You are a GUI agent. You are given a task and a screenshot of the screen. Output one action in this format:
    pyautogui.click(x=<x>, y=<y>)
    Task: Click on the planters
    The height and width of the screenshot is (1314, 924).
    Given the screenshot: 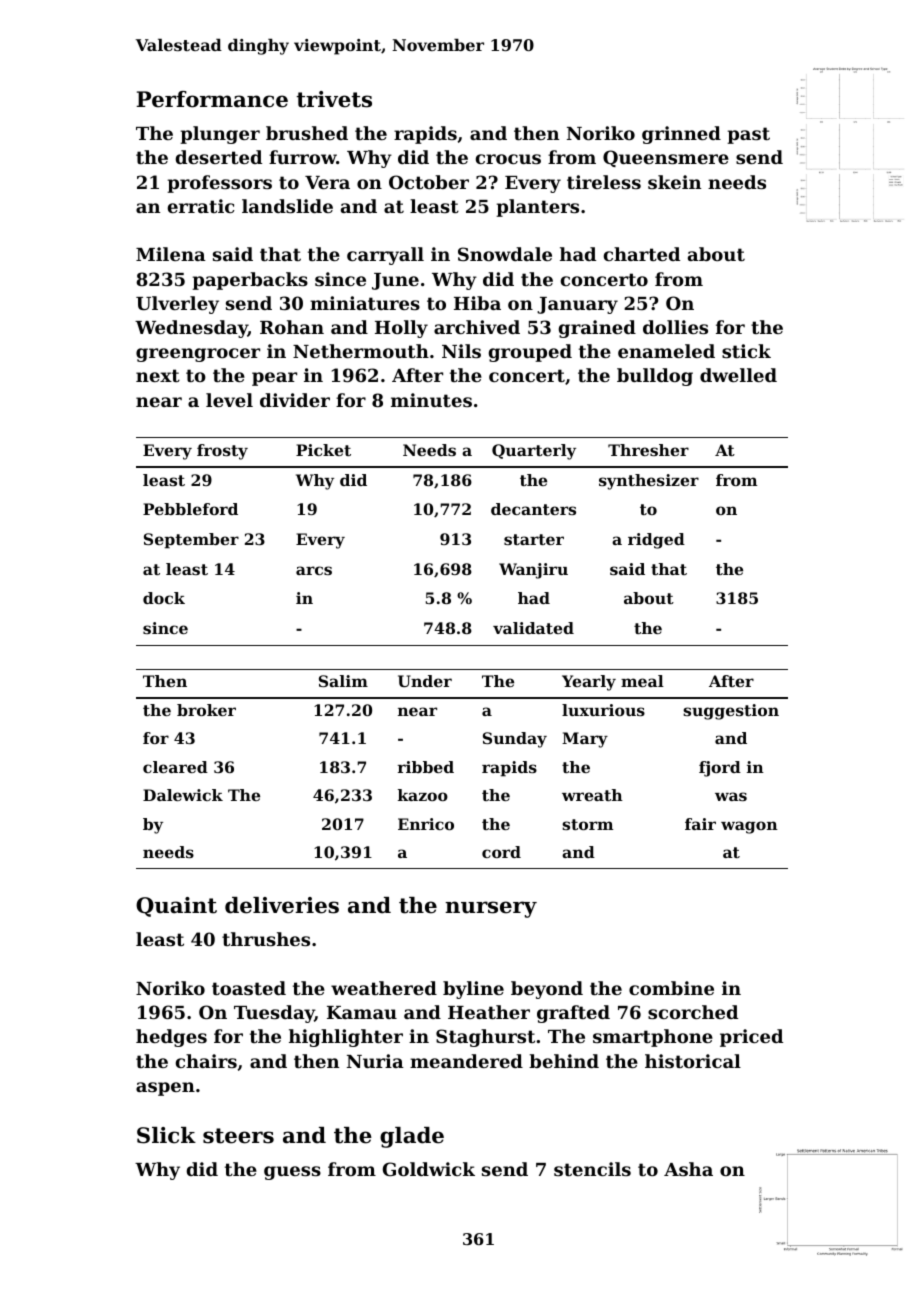 What is the action you would take?
    pyautogui.click(x=537, y=208)
